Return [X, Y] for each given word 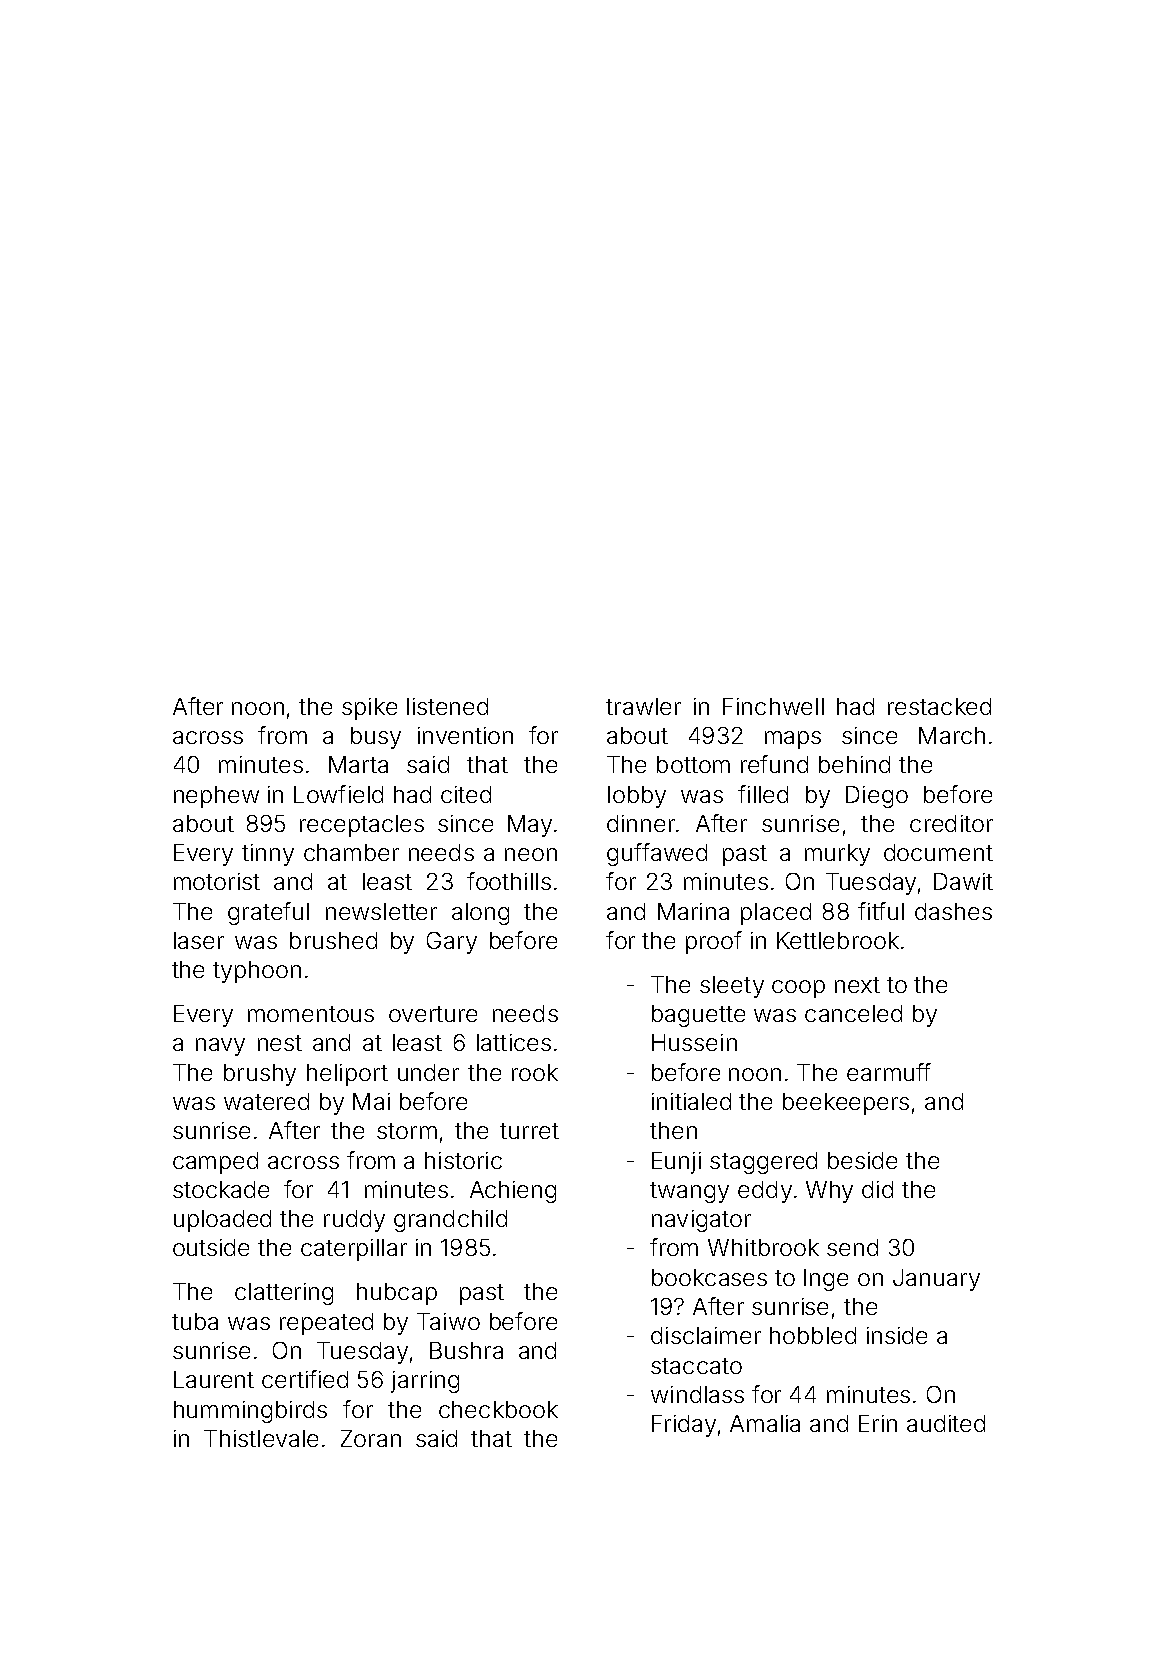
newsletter [381, 911]
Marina [693, 911]
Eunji [676, 1163]
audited [946, 1423]
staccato [696, 1366]
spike [369, 709]
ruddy [354, 1221]
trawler [643, 706]
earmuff [889, 1072]
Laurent [214, 1379]
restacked [939, 706]
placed [776, 914]
